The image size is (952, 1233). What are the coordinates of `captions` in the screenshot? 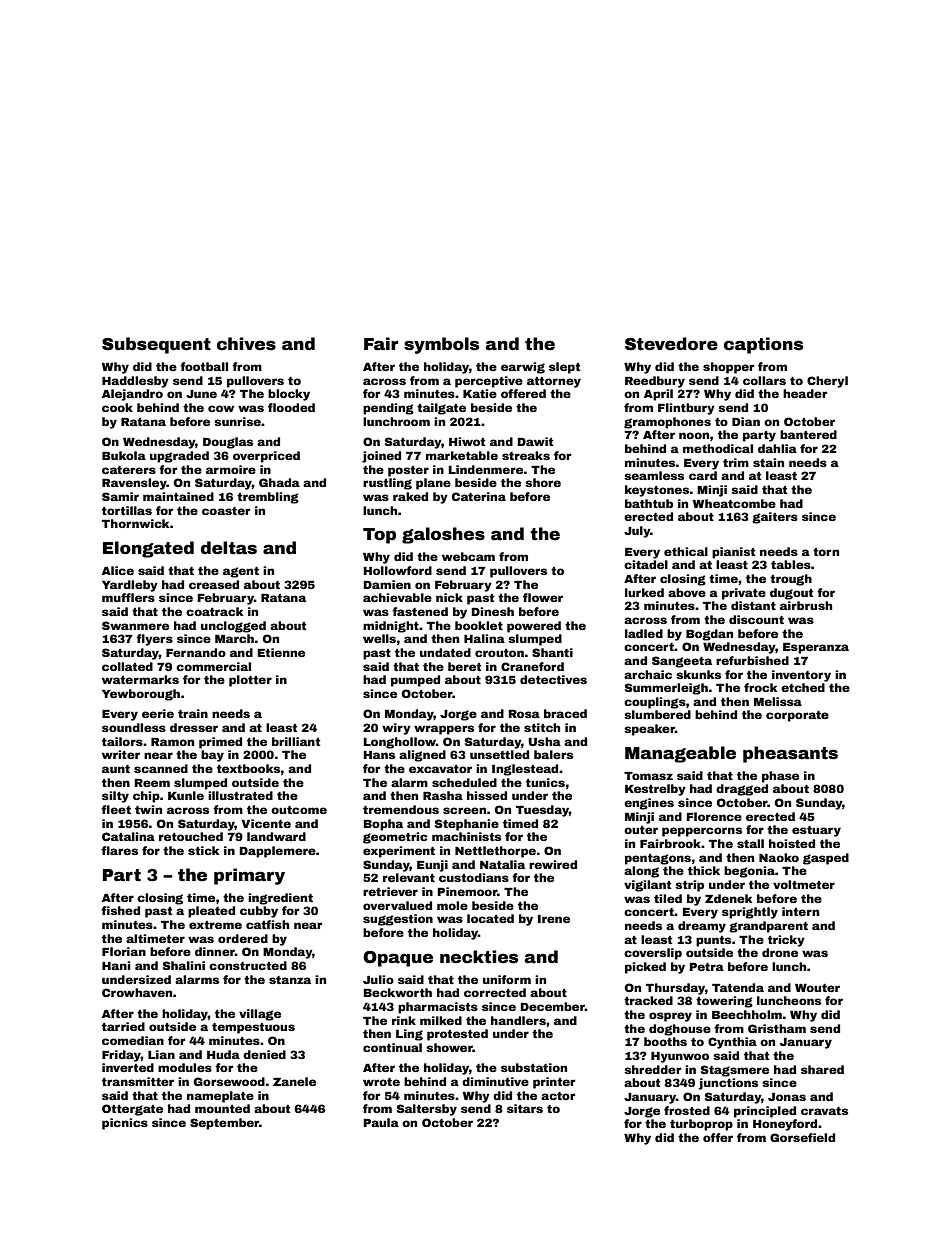 It's located at (763, 345).
